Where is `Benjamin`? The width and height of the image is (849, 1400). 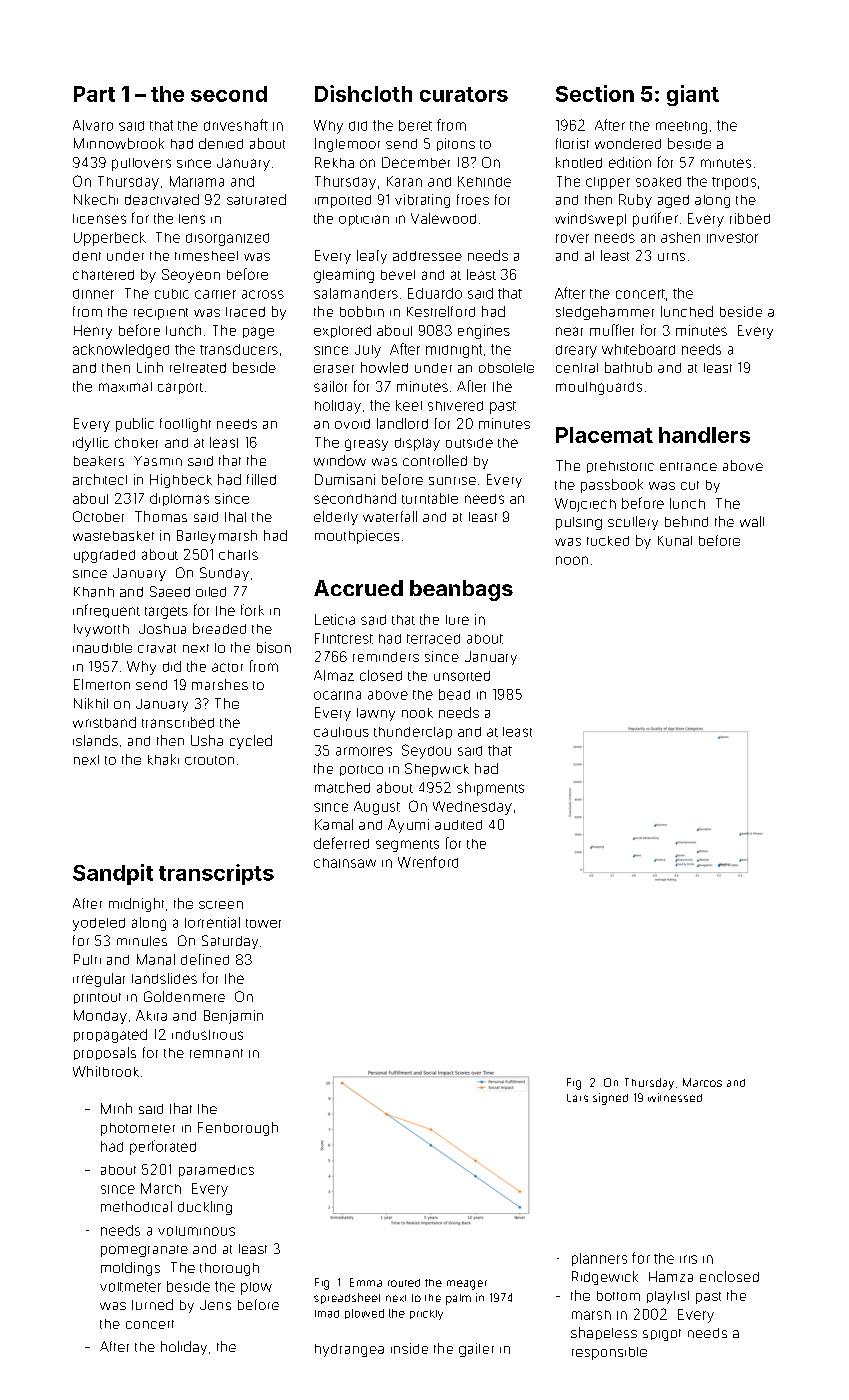 Benjamin is located at coordinates (233, 1017).
